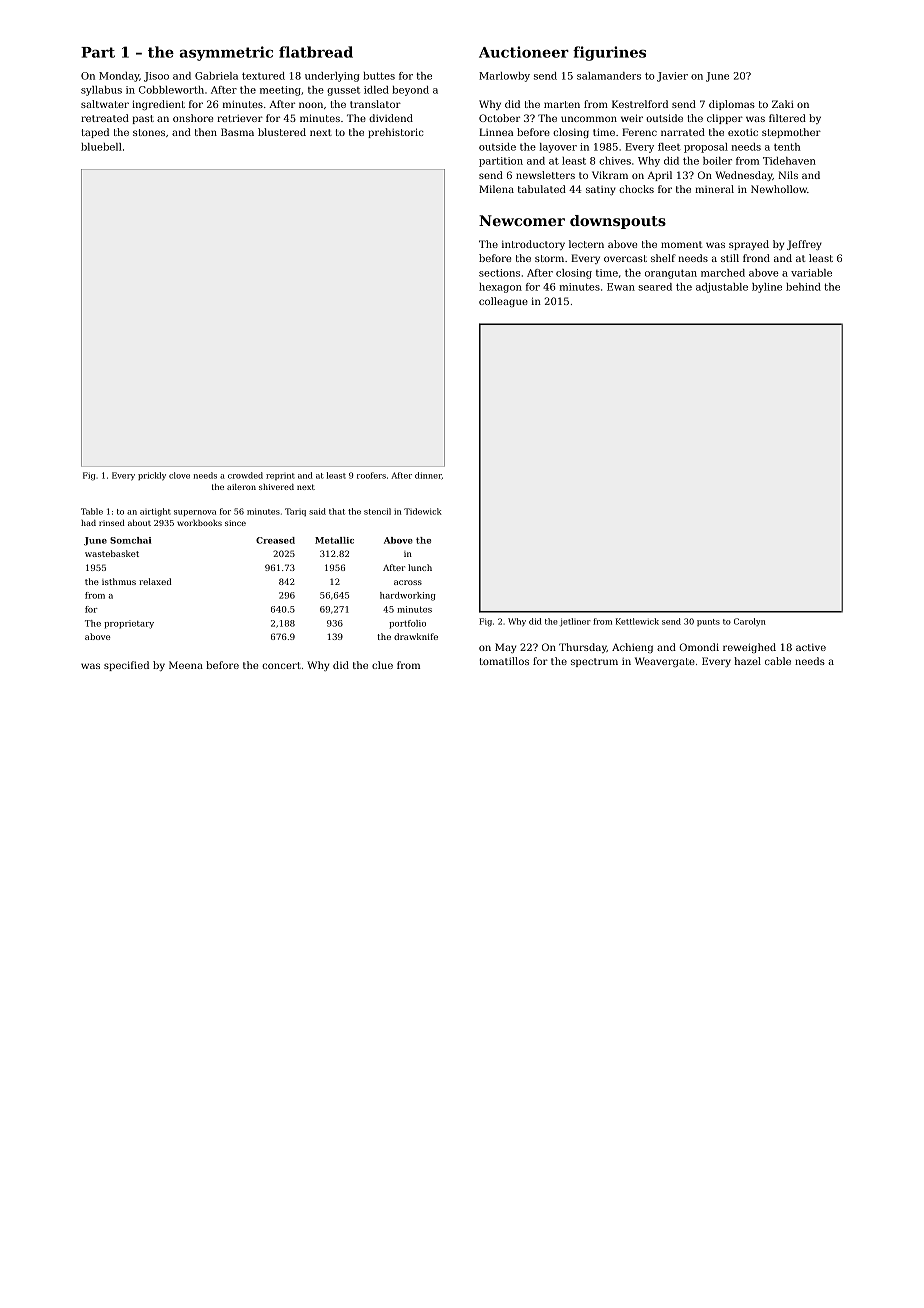 The height and width of the document is (1308, 924). Describe the element at coordinates (783, 104) in the document. I see `Zaki` at that location.
